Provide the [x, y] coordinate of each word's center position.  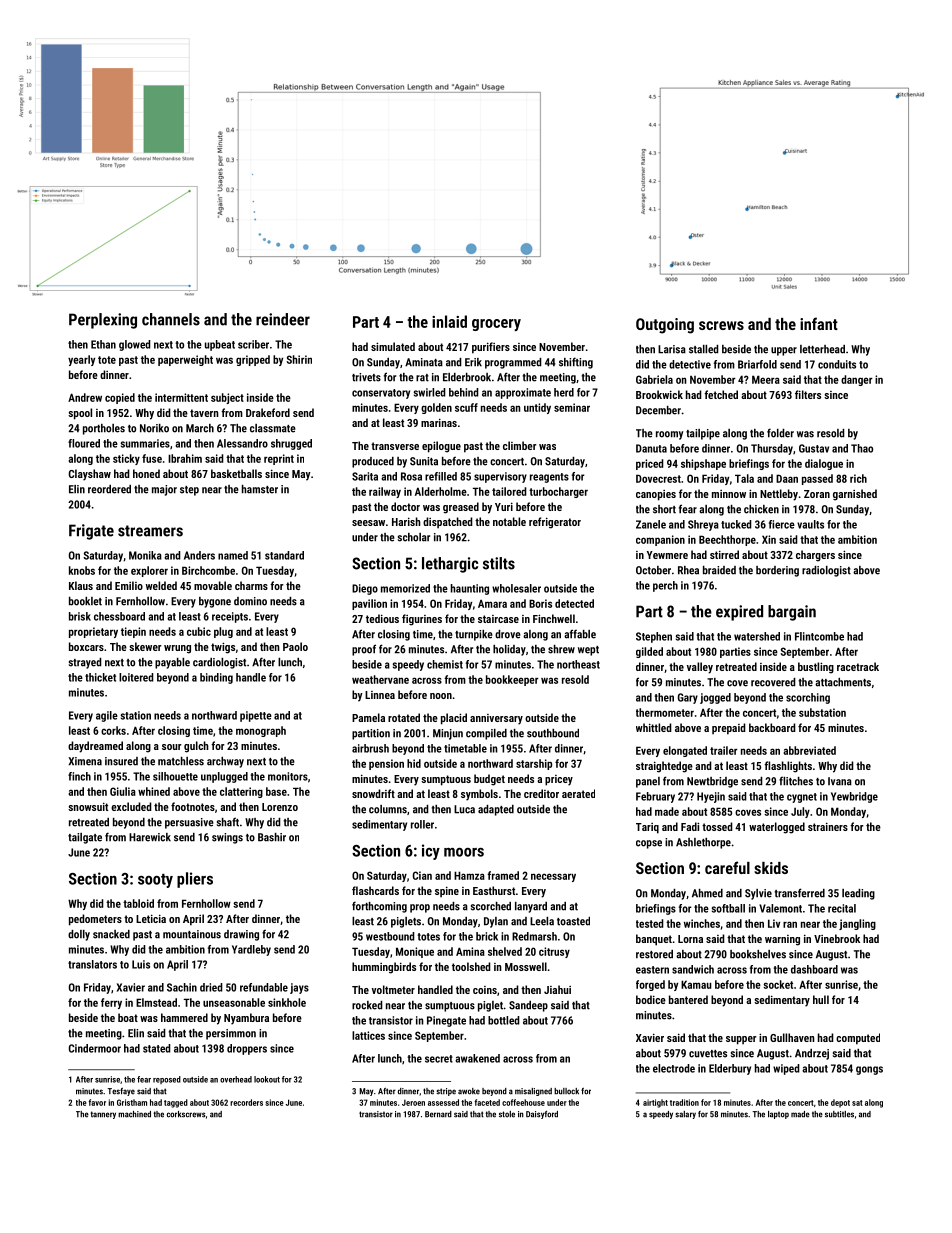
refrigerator [555, 523]
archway [225, 762]
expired [739, 613]
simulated [393, 346]
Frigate [91, 532]
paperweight [185, 360]
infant [819, 323]
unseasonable [234, 1002]
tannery [103, 1115]
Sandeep [528, 1006]
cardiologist [219, 663]
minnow [729, 494]
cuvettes [708, 1054]
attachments [843, 682]
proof [364, 650]
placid [454, 719]
